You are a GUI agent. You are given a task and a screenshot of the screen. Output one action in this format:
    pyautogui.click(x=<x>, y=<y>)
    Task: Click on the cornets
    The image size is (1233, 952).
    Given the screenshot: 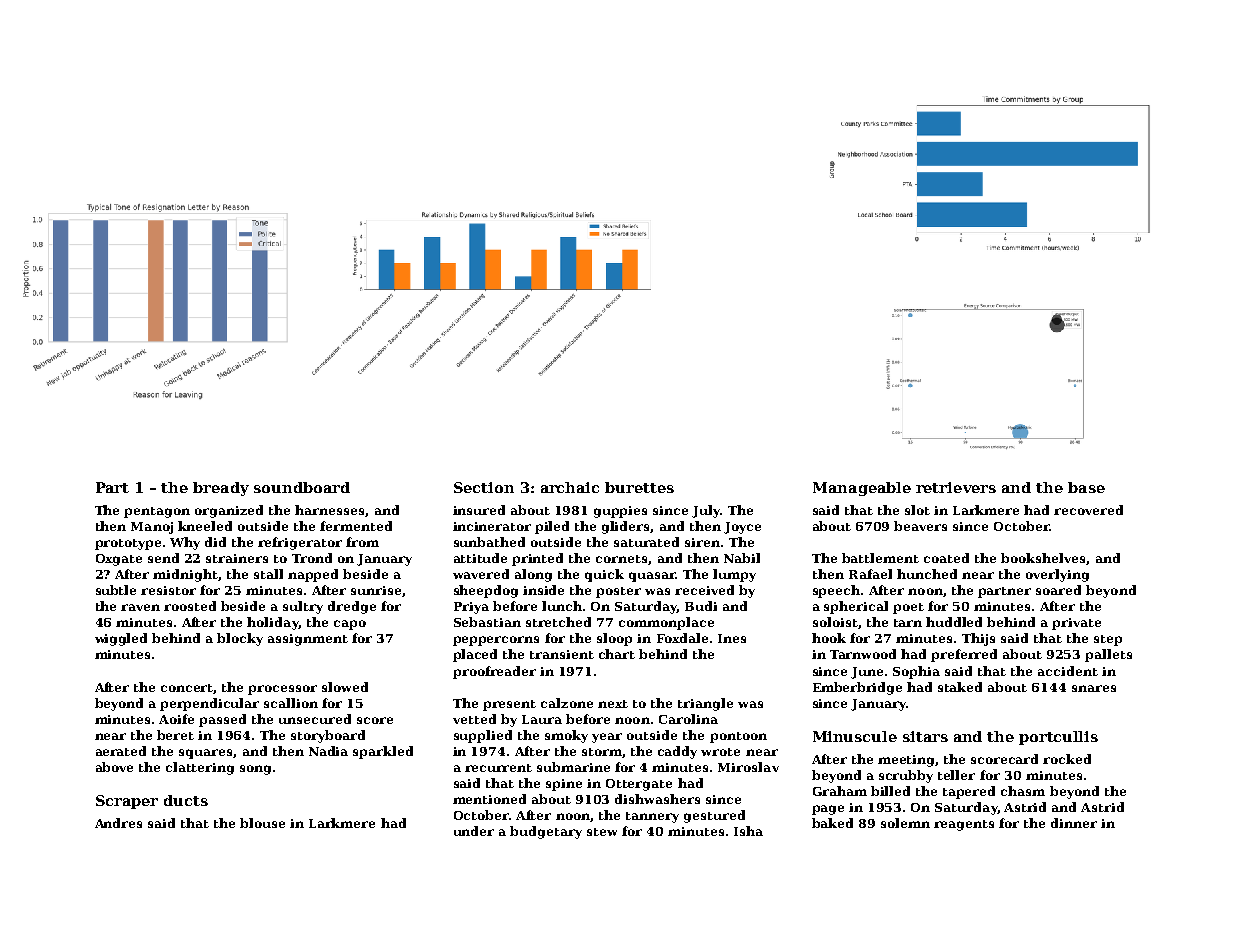 What is the action you would take?
    pyautogui.click(x=621, y=559)
